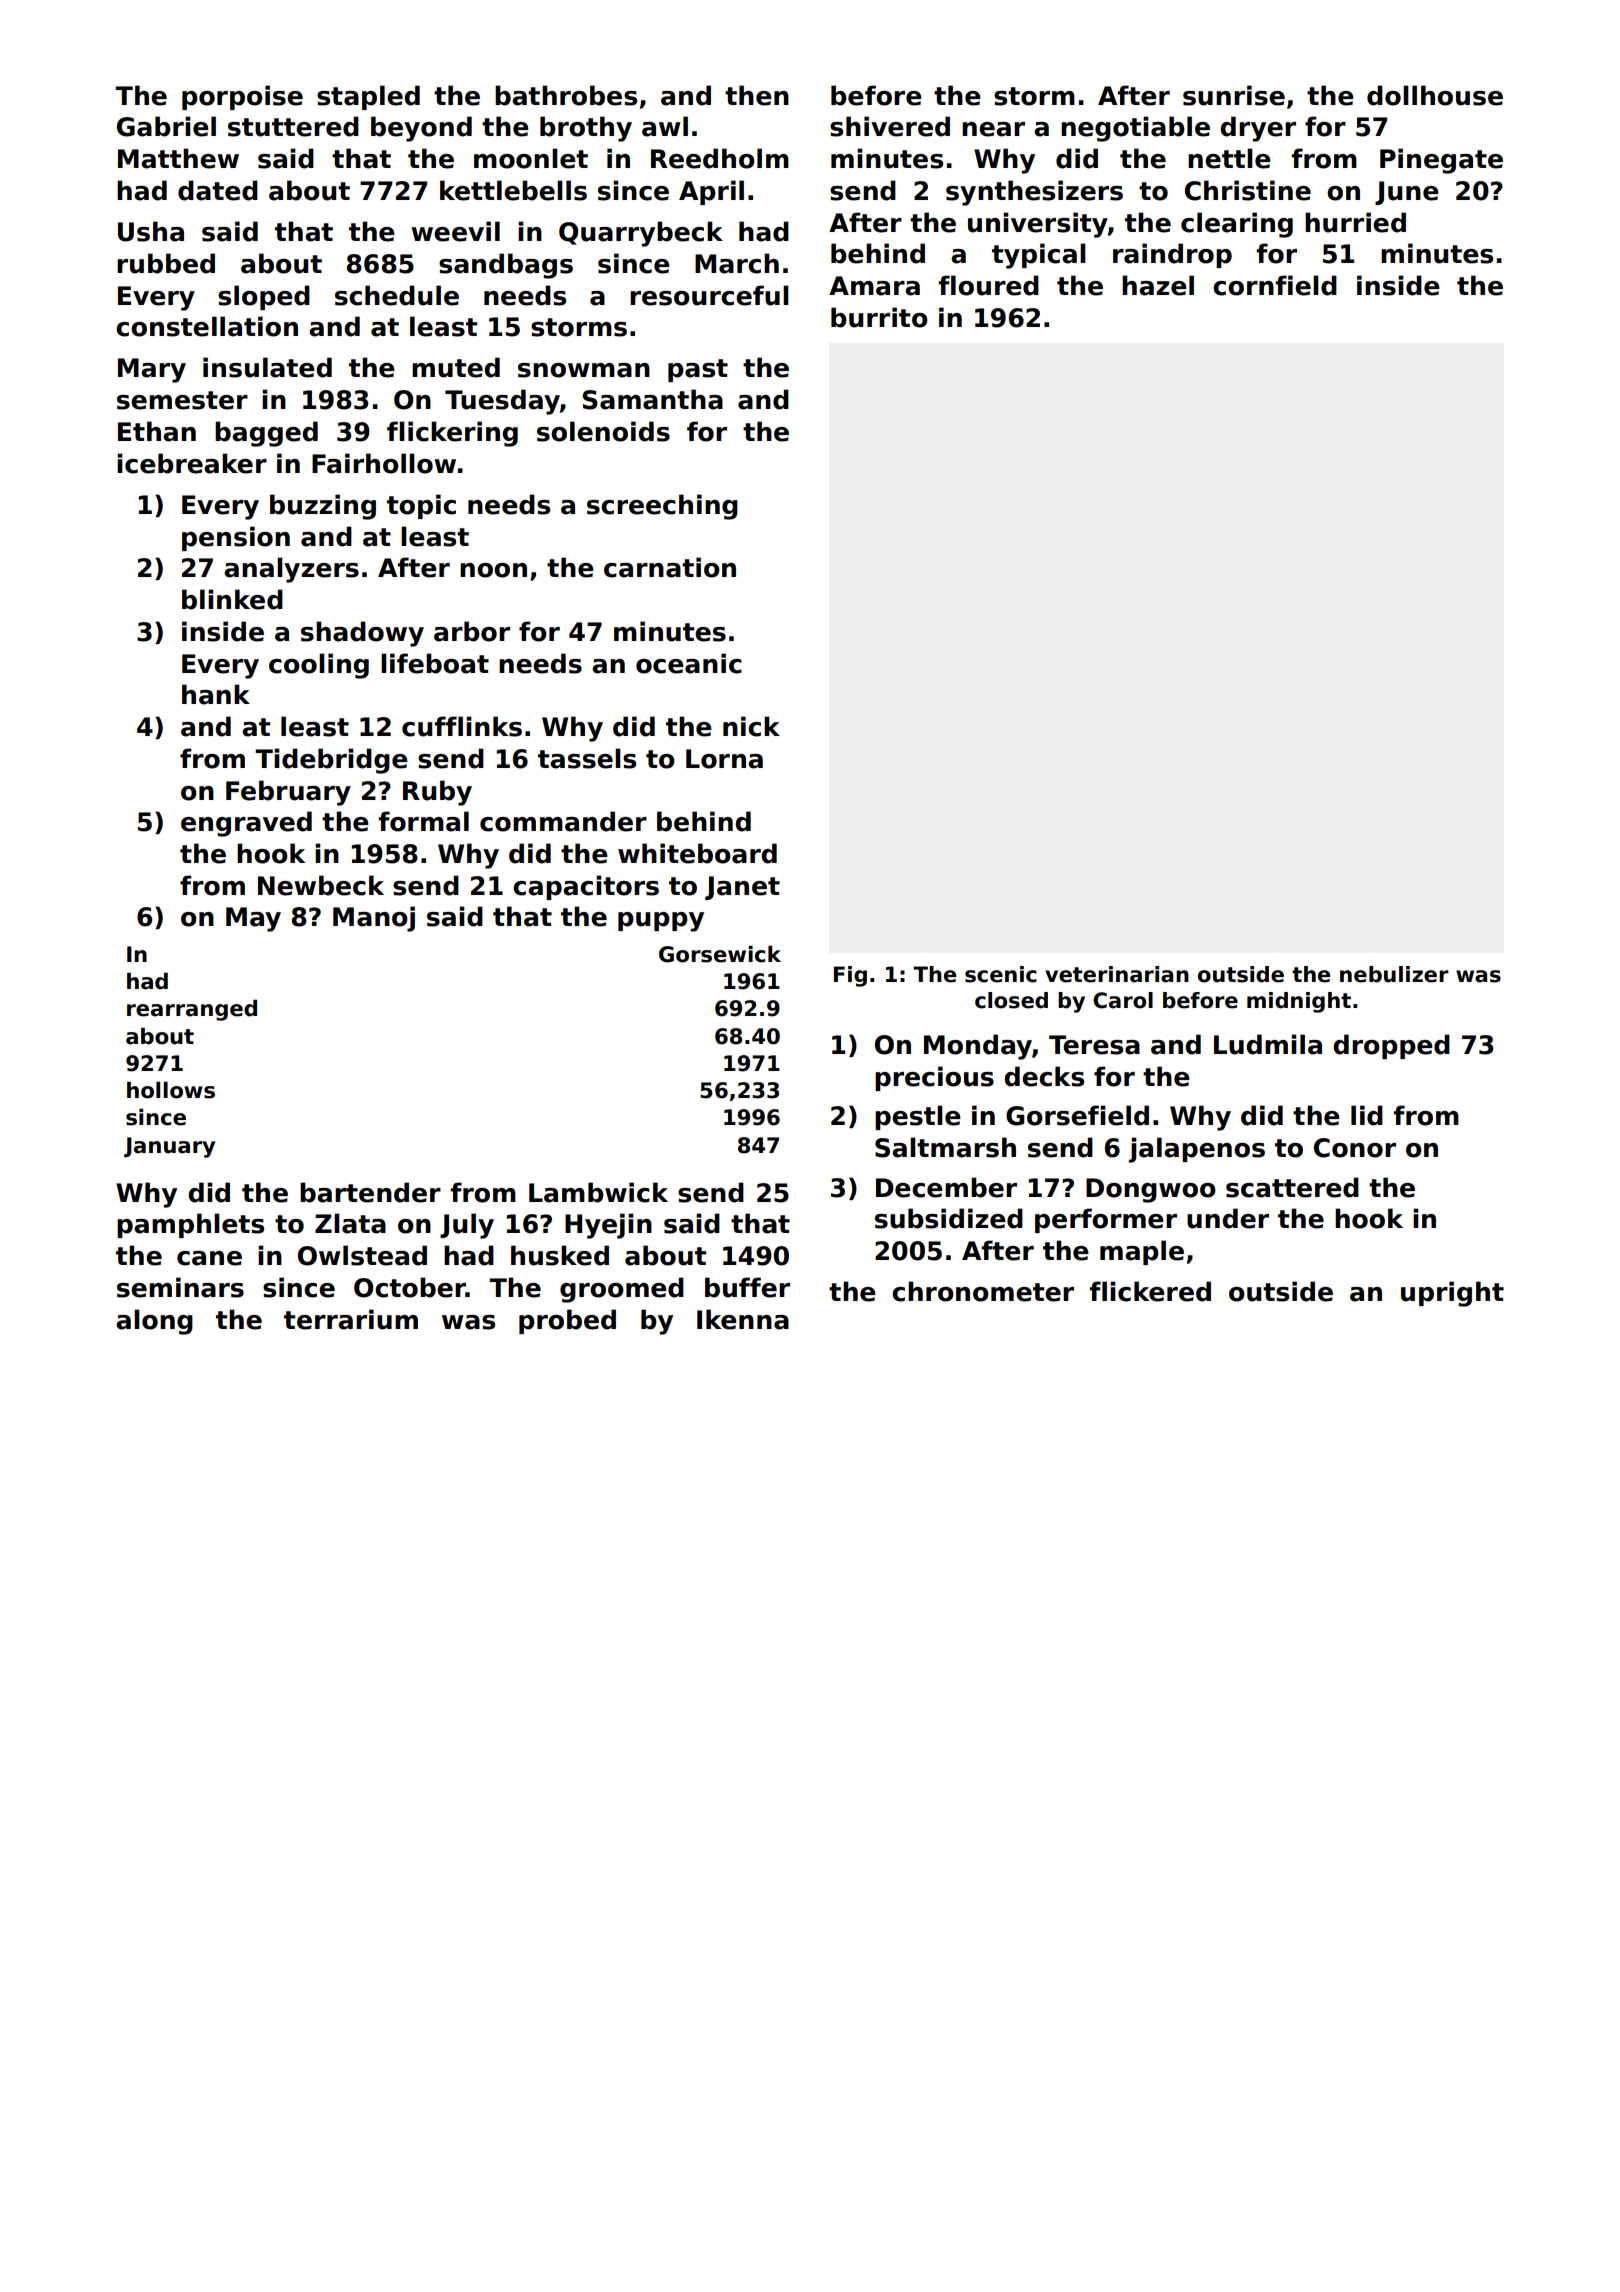  I want to click on hurried, so click(1355, 222).
